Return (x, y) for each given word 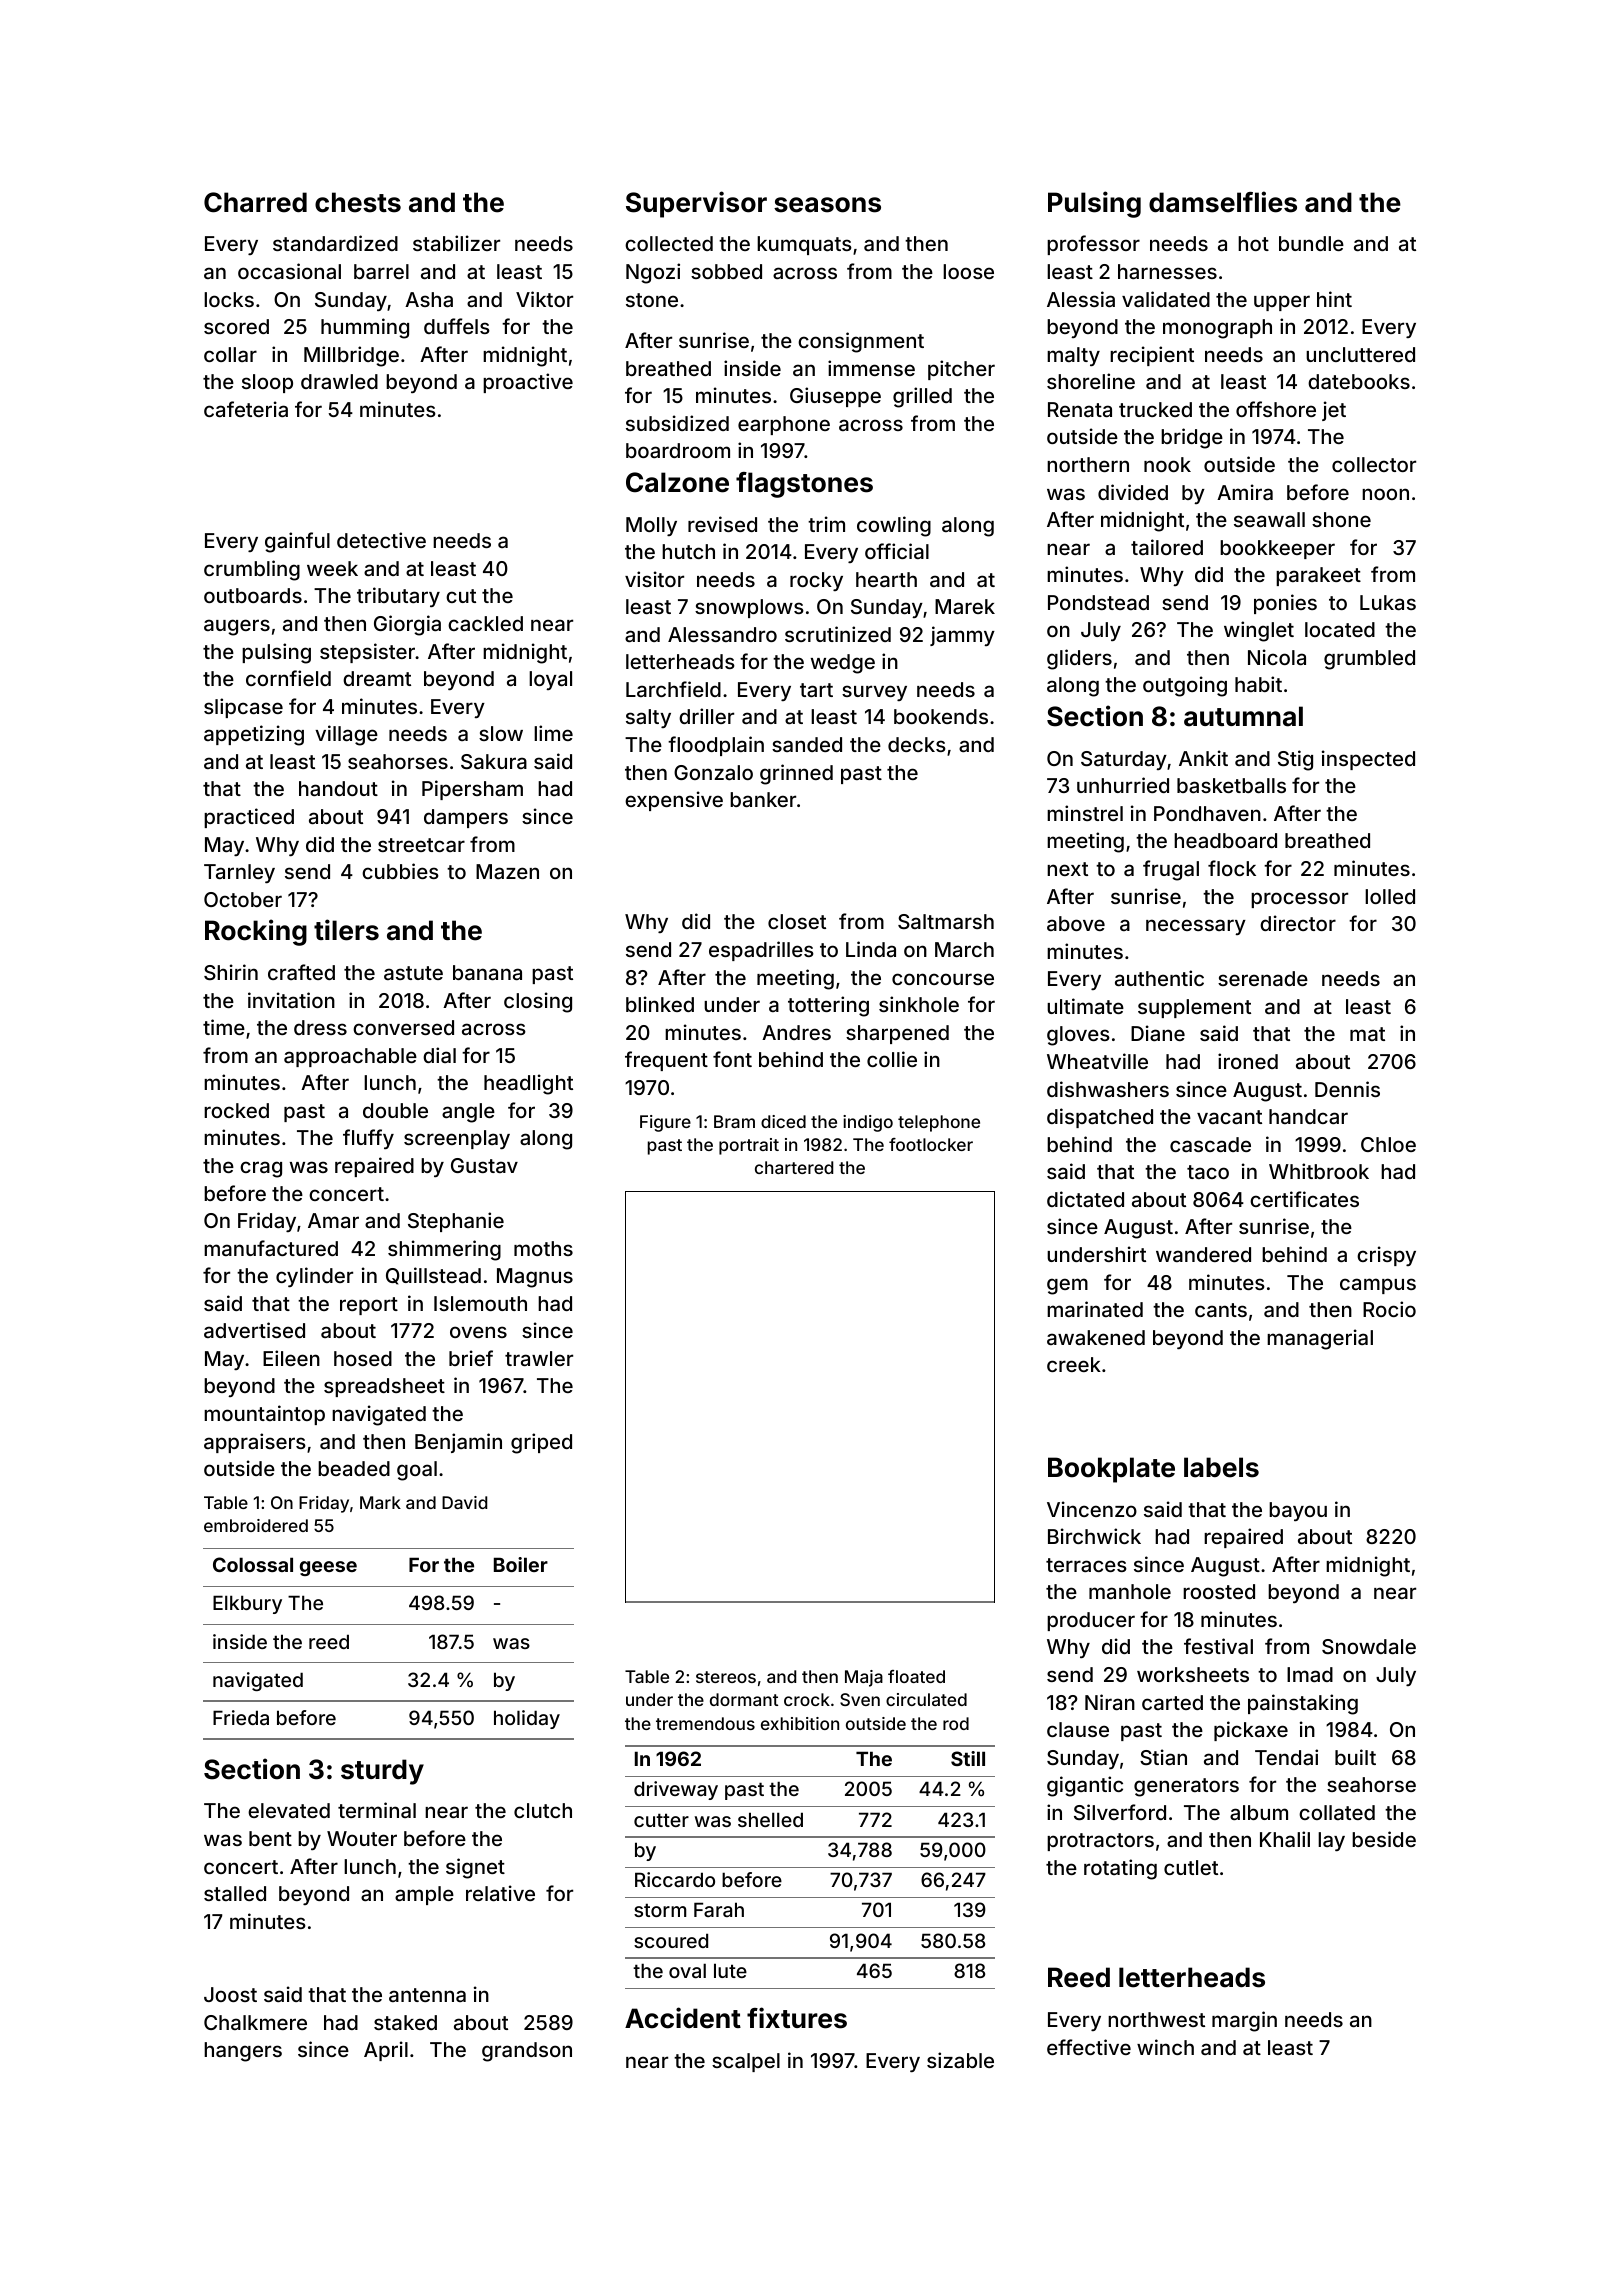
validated (1166, 299)
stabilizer (456, 243)
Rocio (1389, 1309)
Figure (665, 1123)
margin (1244, 2021)
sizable (960, 2060)
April (386, 2051)
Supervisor (696, 204)
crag (261, 1169)
